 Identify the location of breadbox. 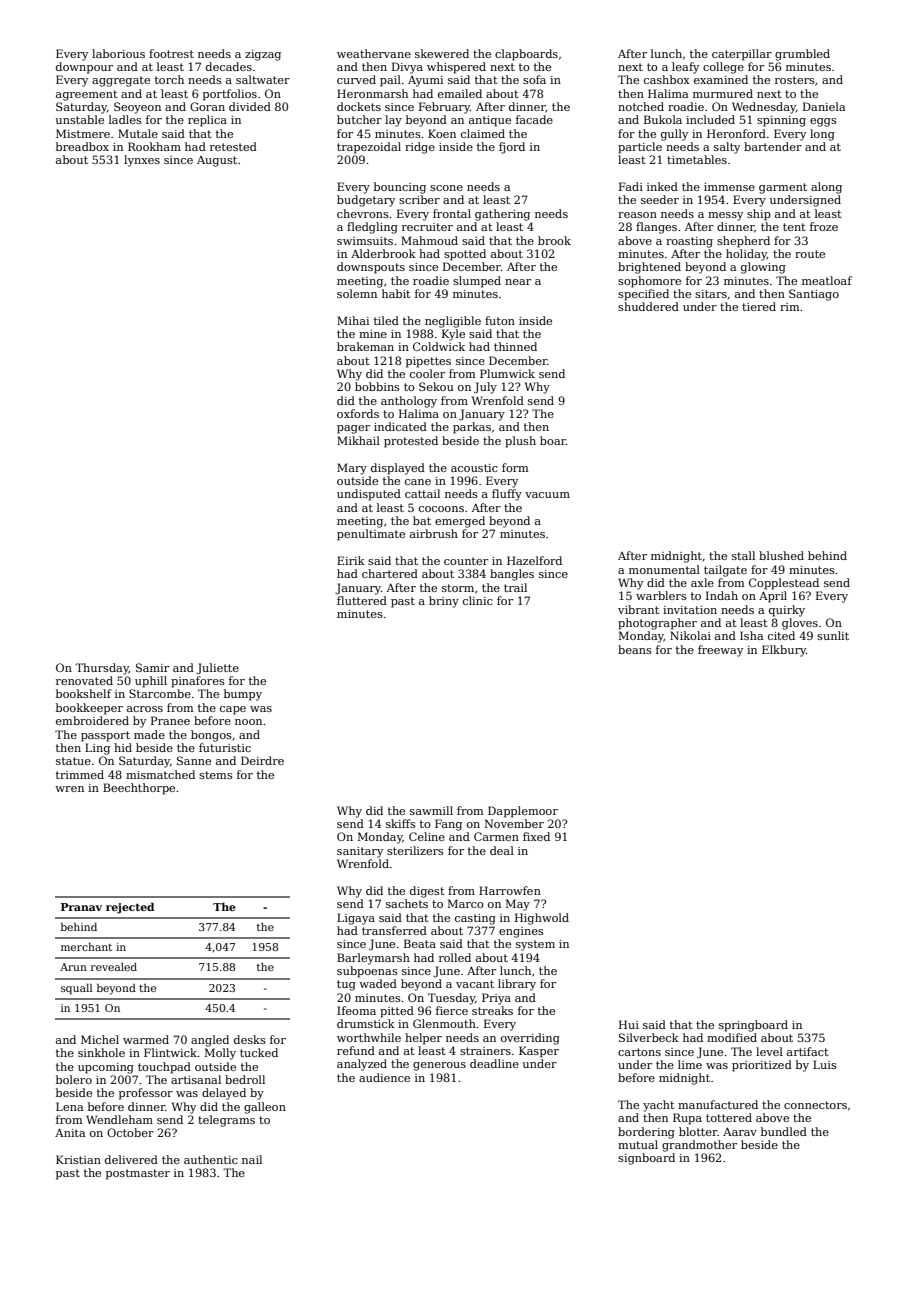
(82, 146).
